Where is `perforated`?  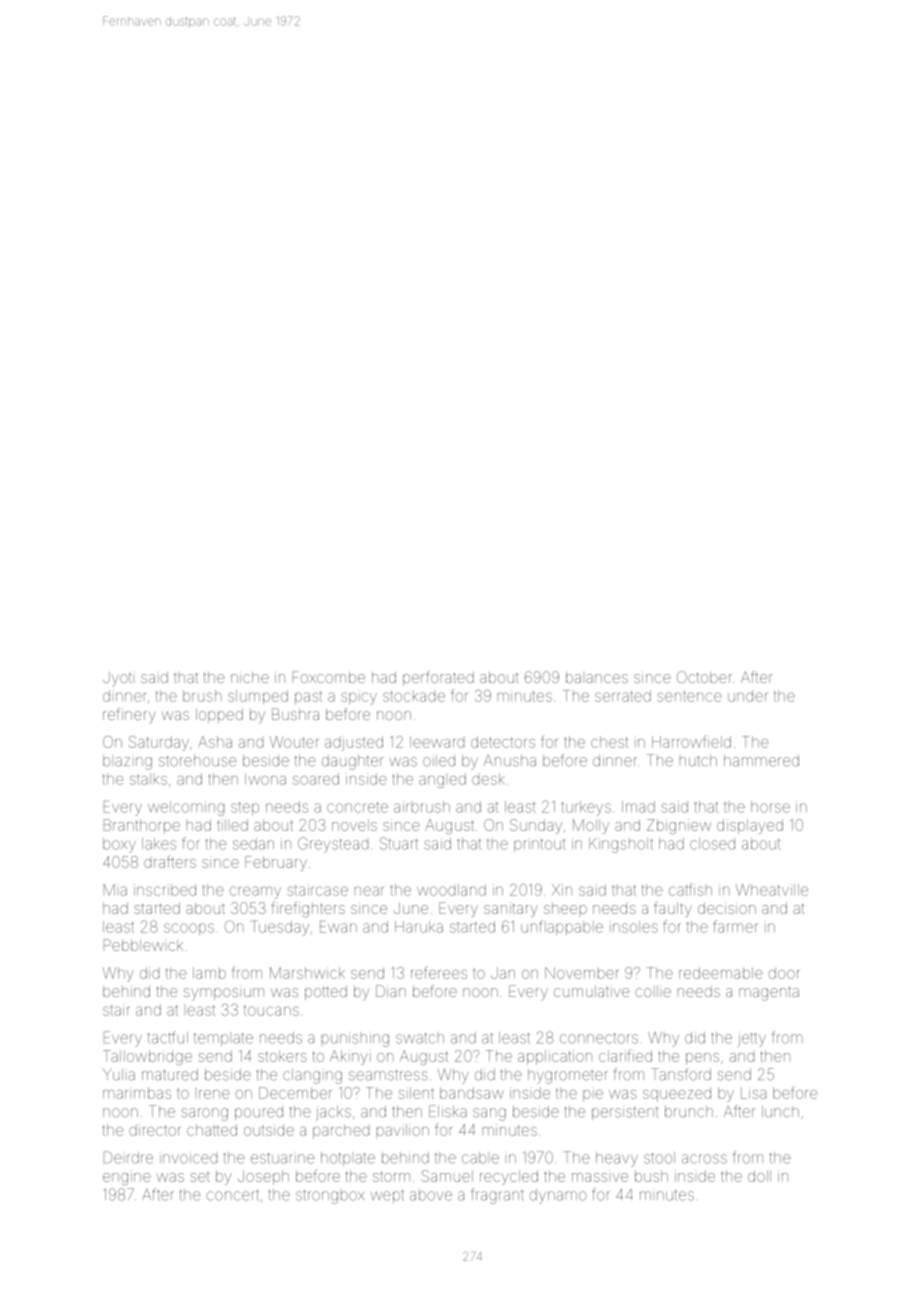 perforated is located at coordinates (438, 678).
